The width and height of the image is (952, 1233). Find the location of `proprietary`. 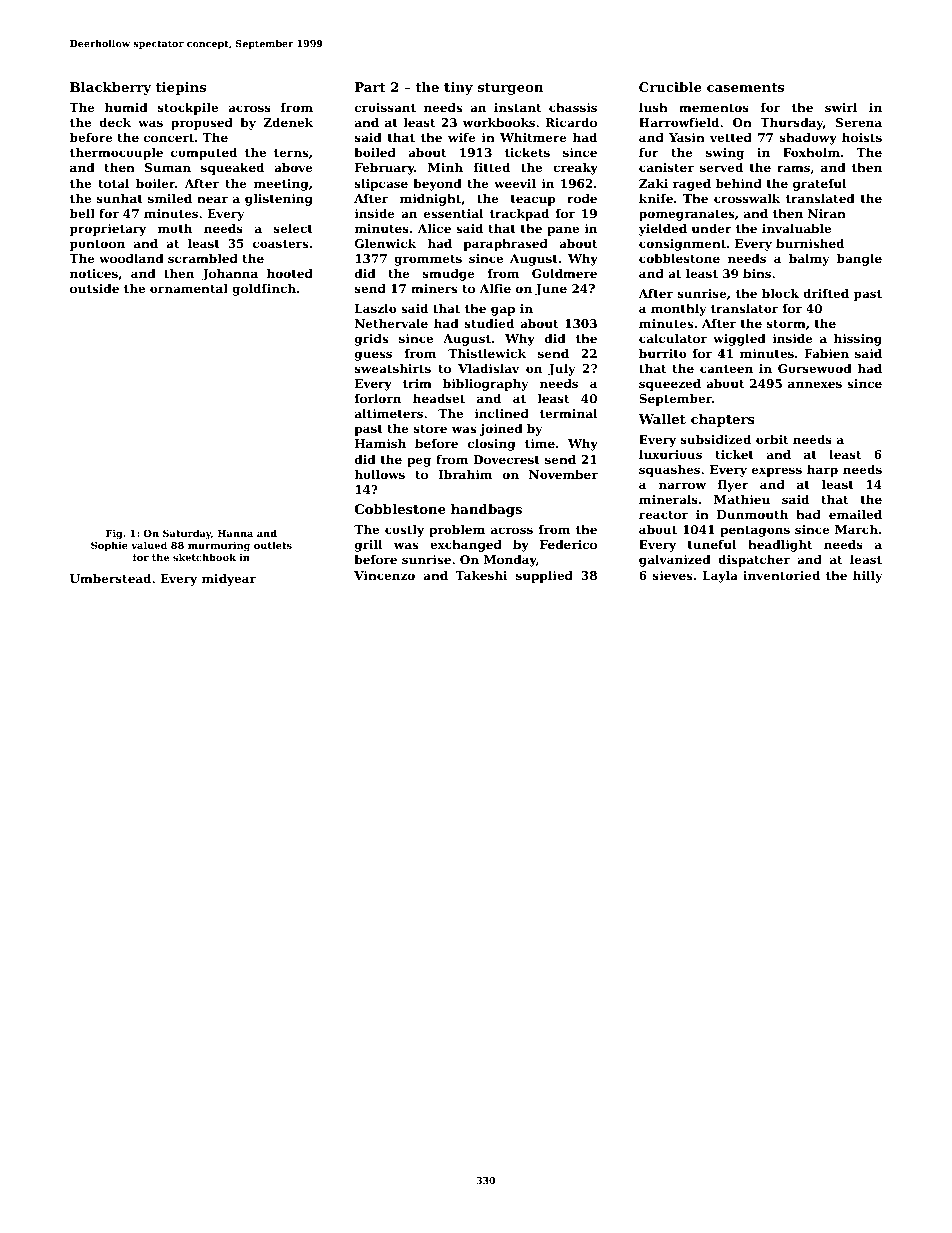

proprietary is located at coordinates (108, 230).
